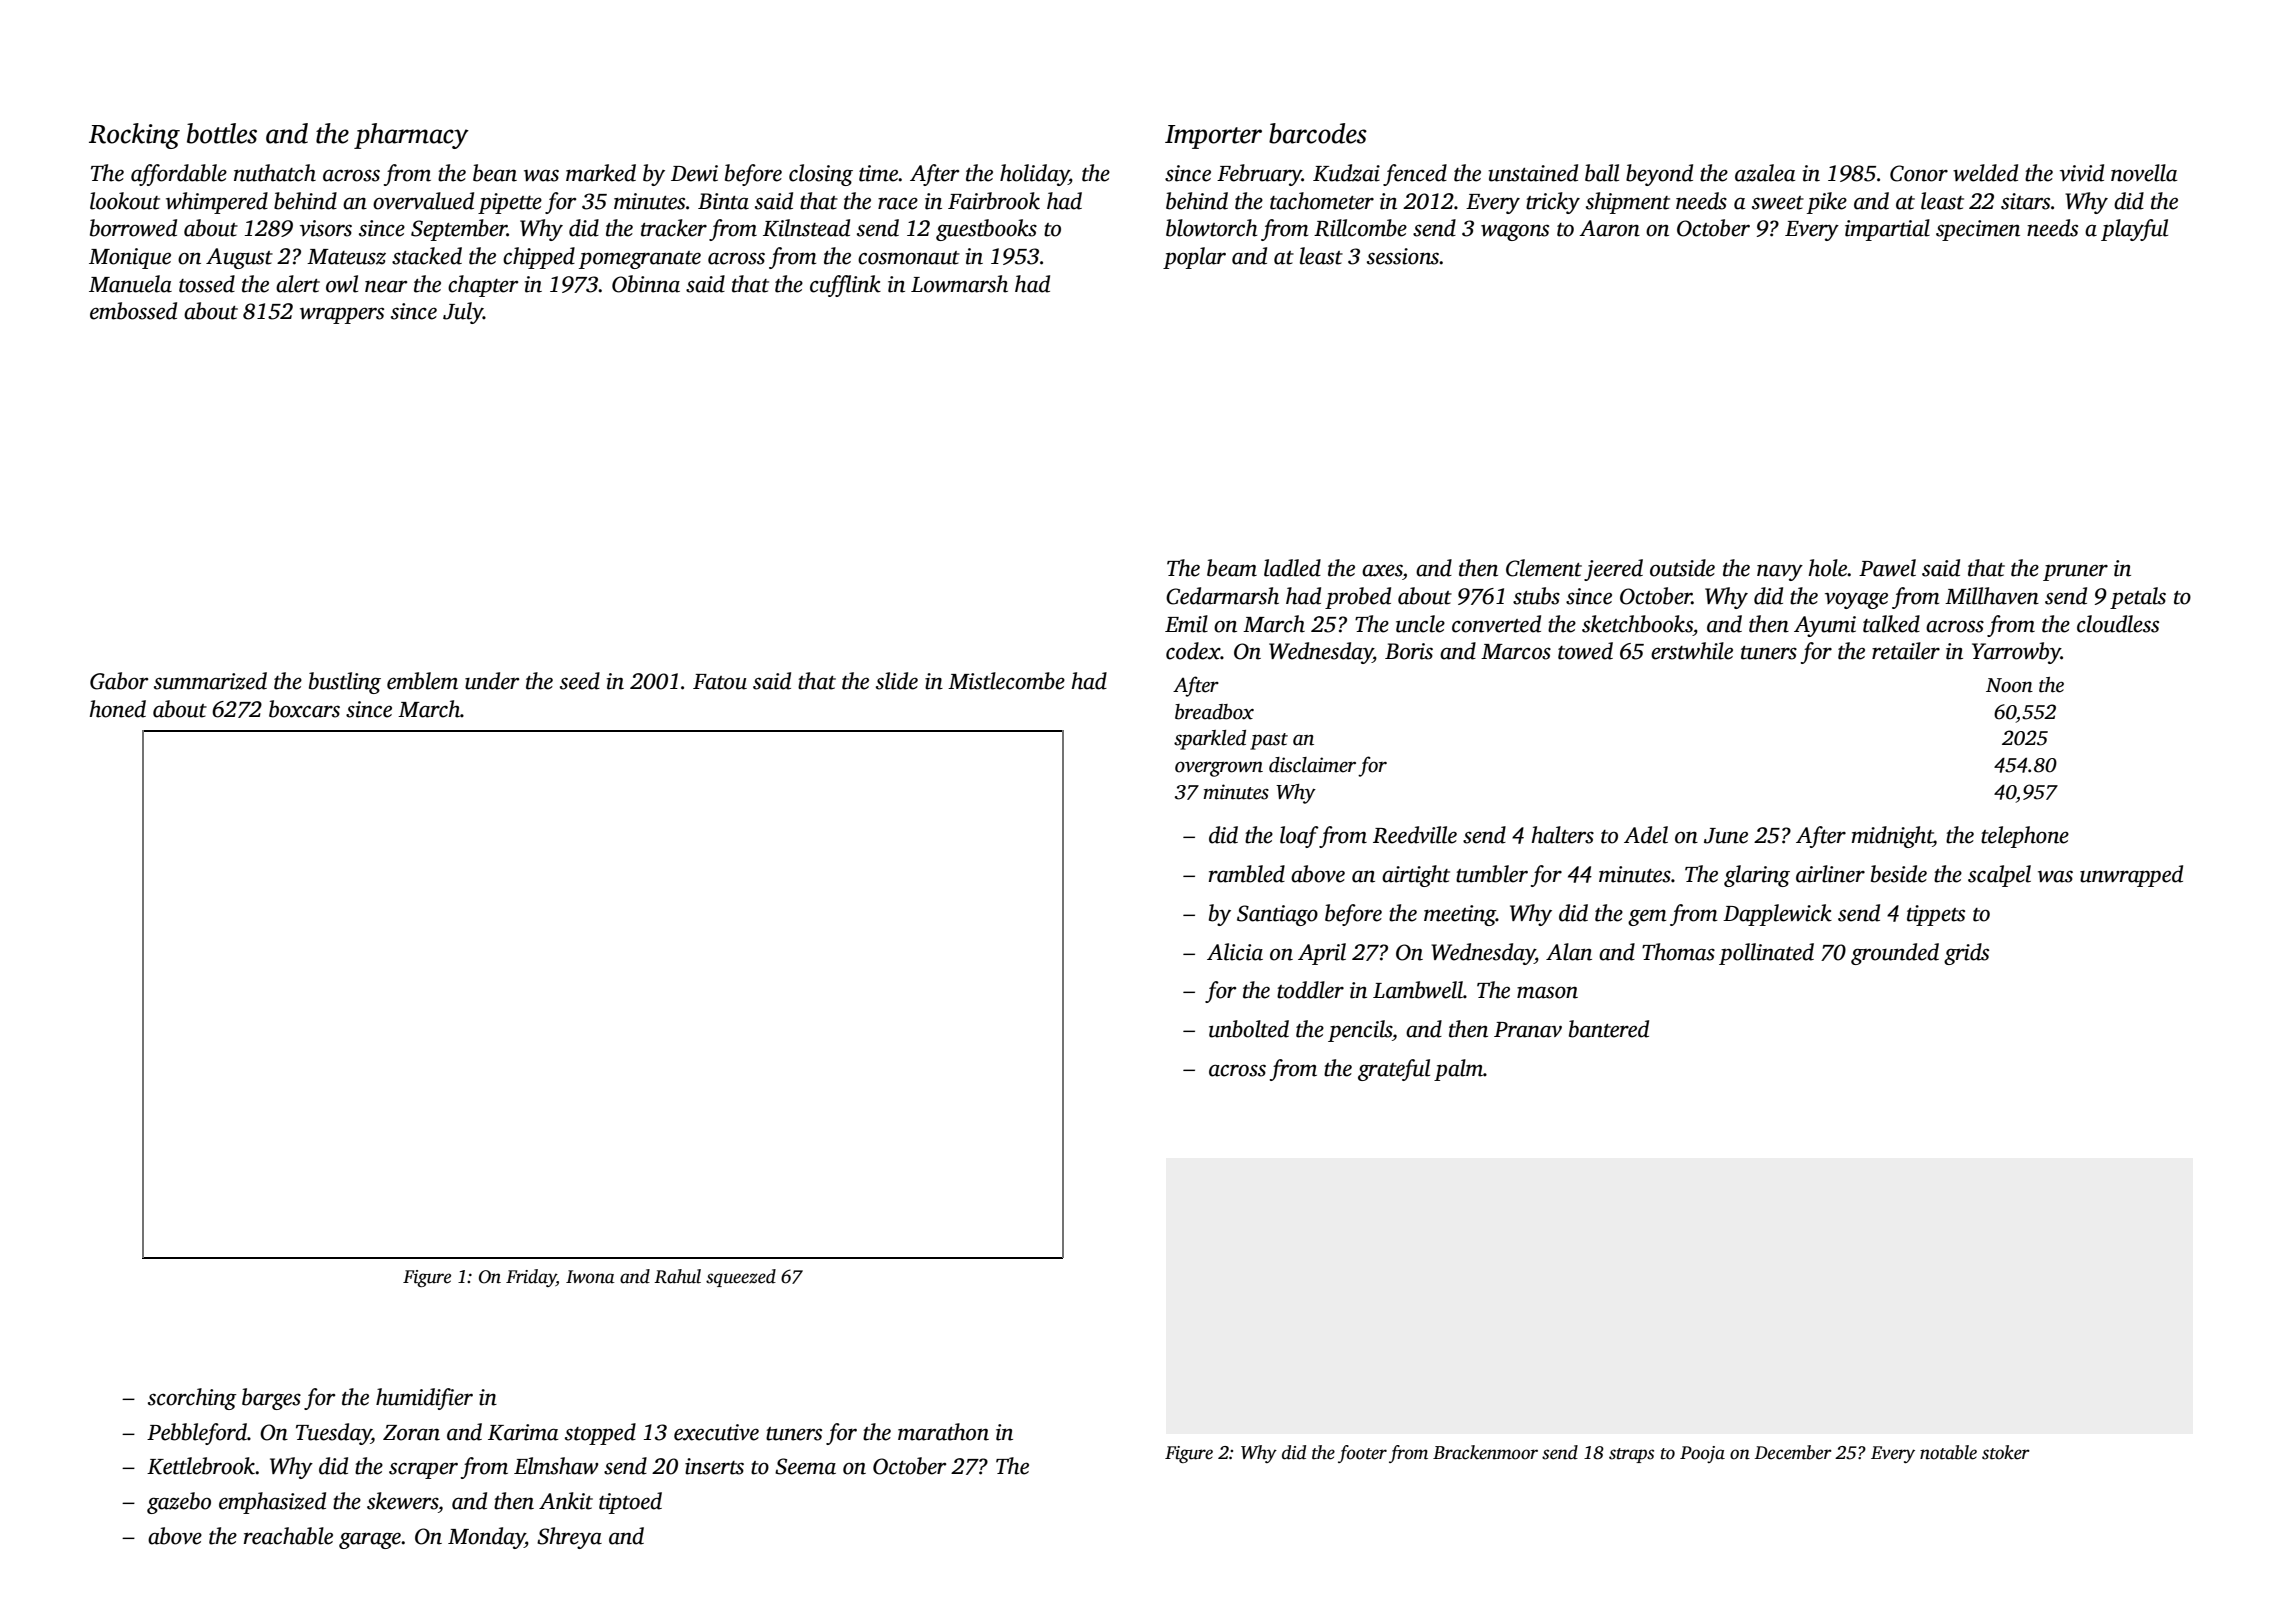 This document has width=2282, height=1614. Describe the element at coordinates (1966, 954) in the document. I see `grids` at that location.
